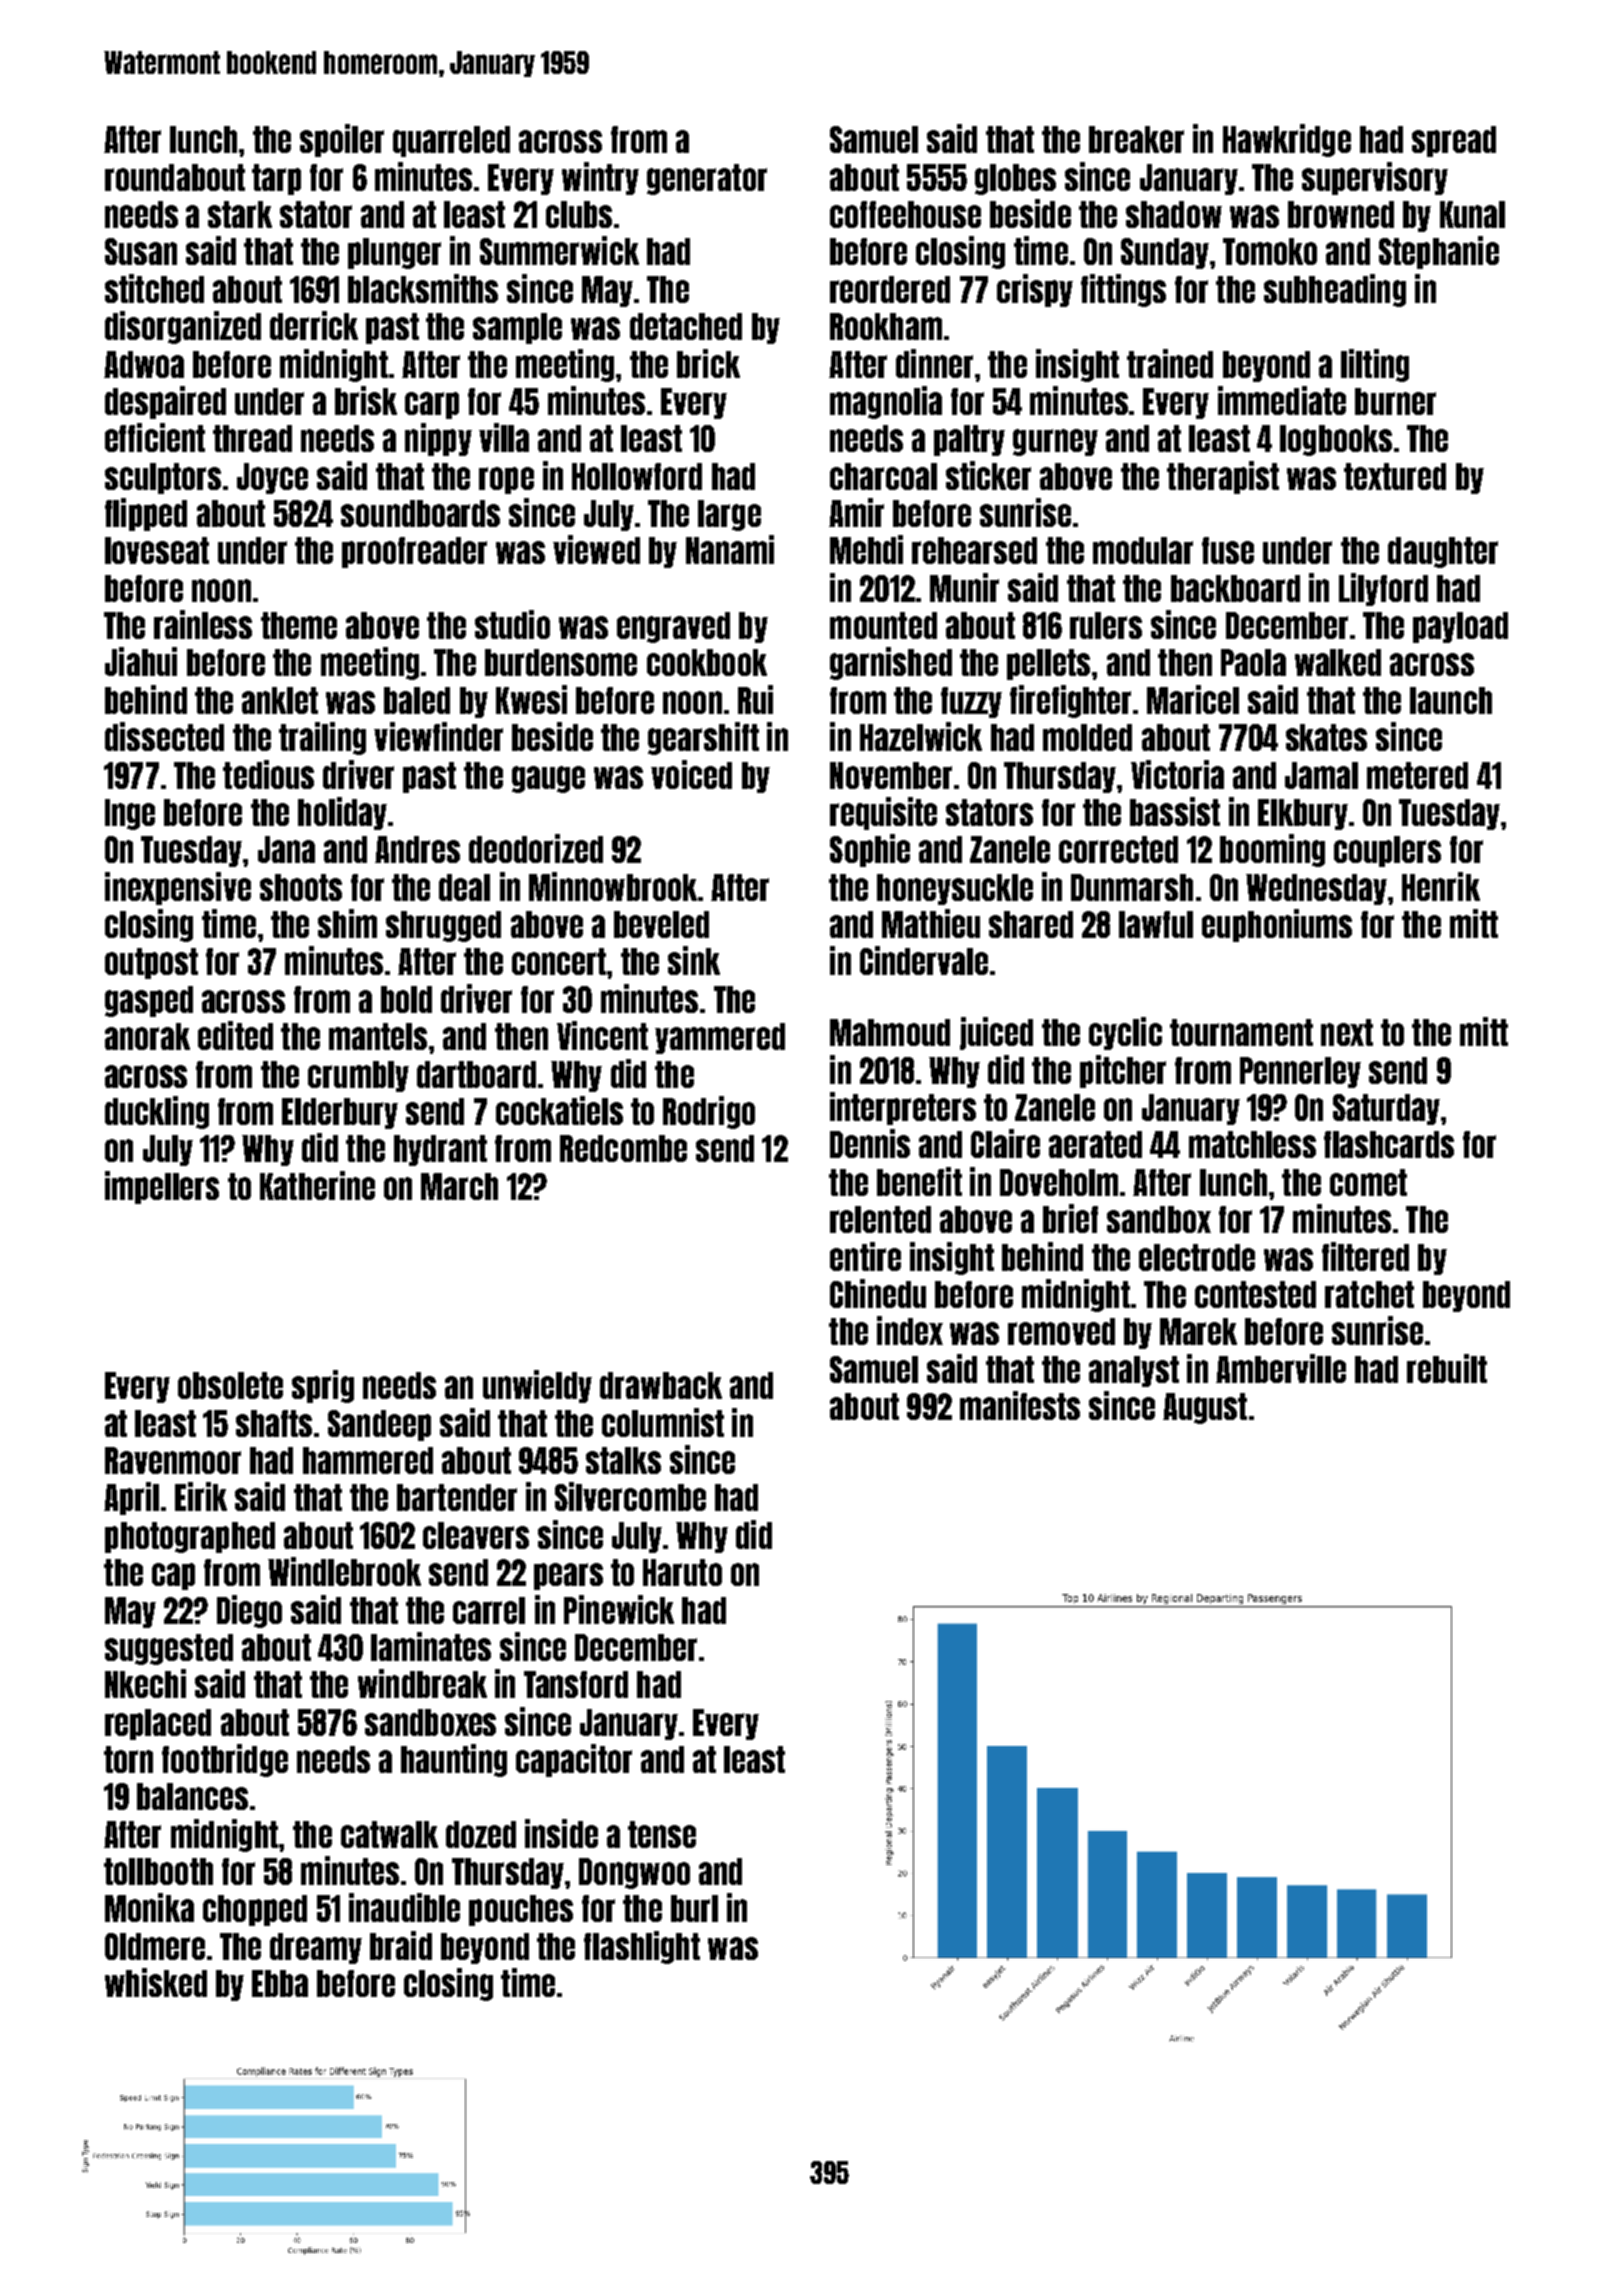 This screenshot has height=2292, width=1620. Describe the element at coordinates (156, 1982) in the screenshot. I see `whisked` at that location.
